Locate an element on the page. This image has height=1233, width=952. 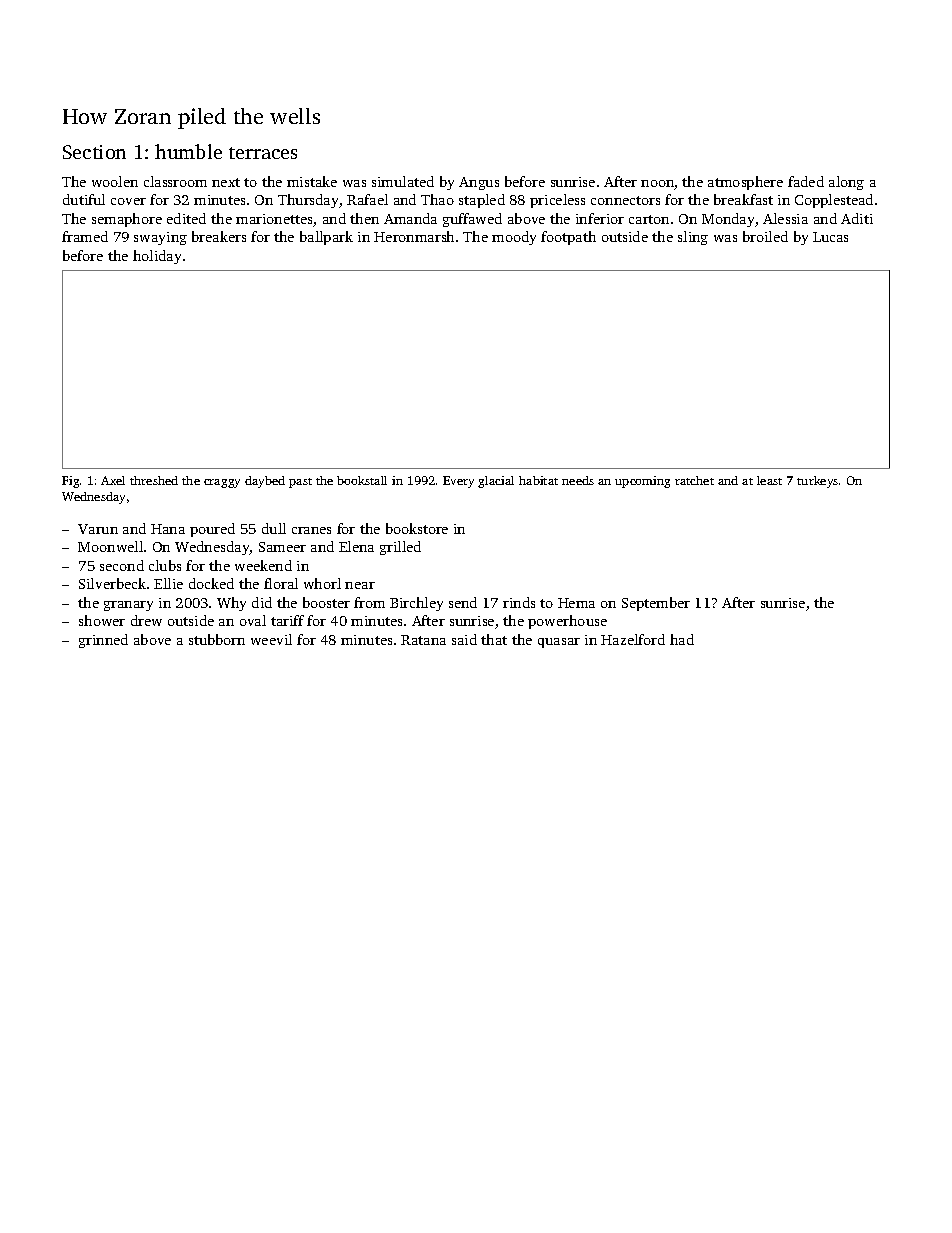
Lucas is located at coordinates (830, 237).
